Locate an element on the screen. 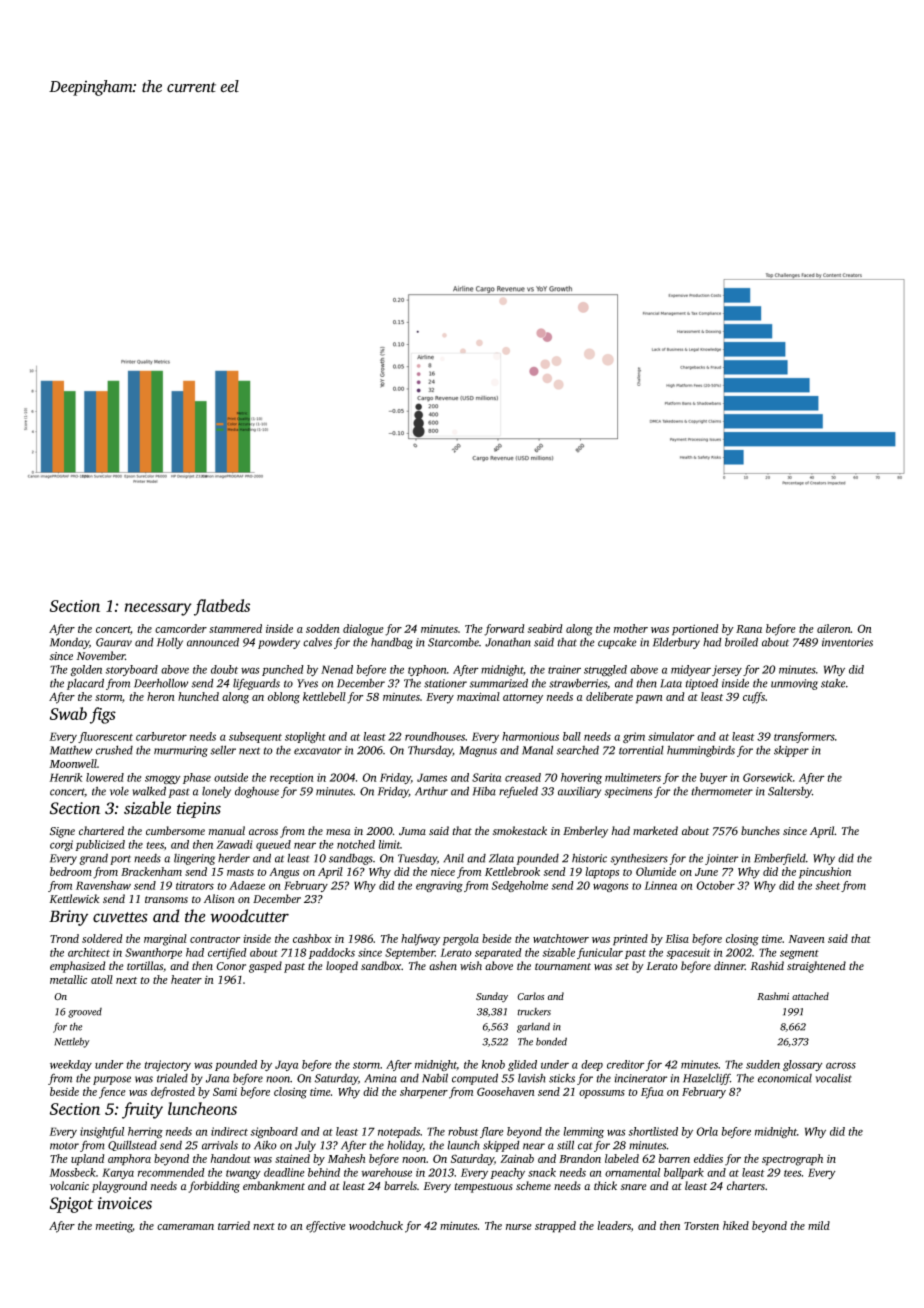  Hiba is located at coordinates (484, 791).
